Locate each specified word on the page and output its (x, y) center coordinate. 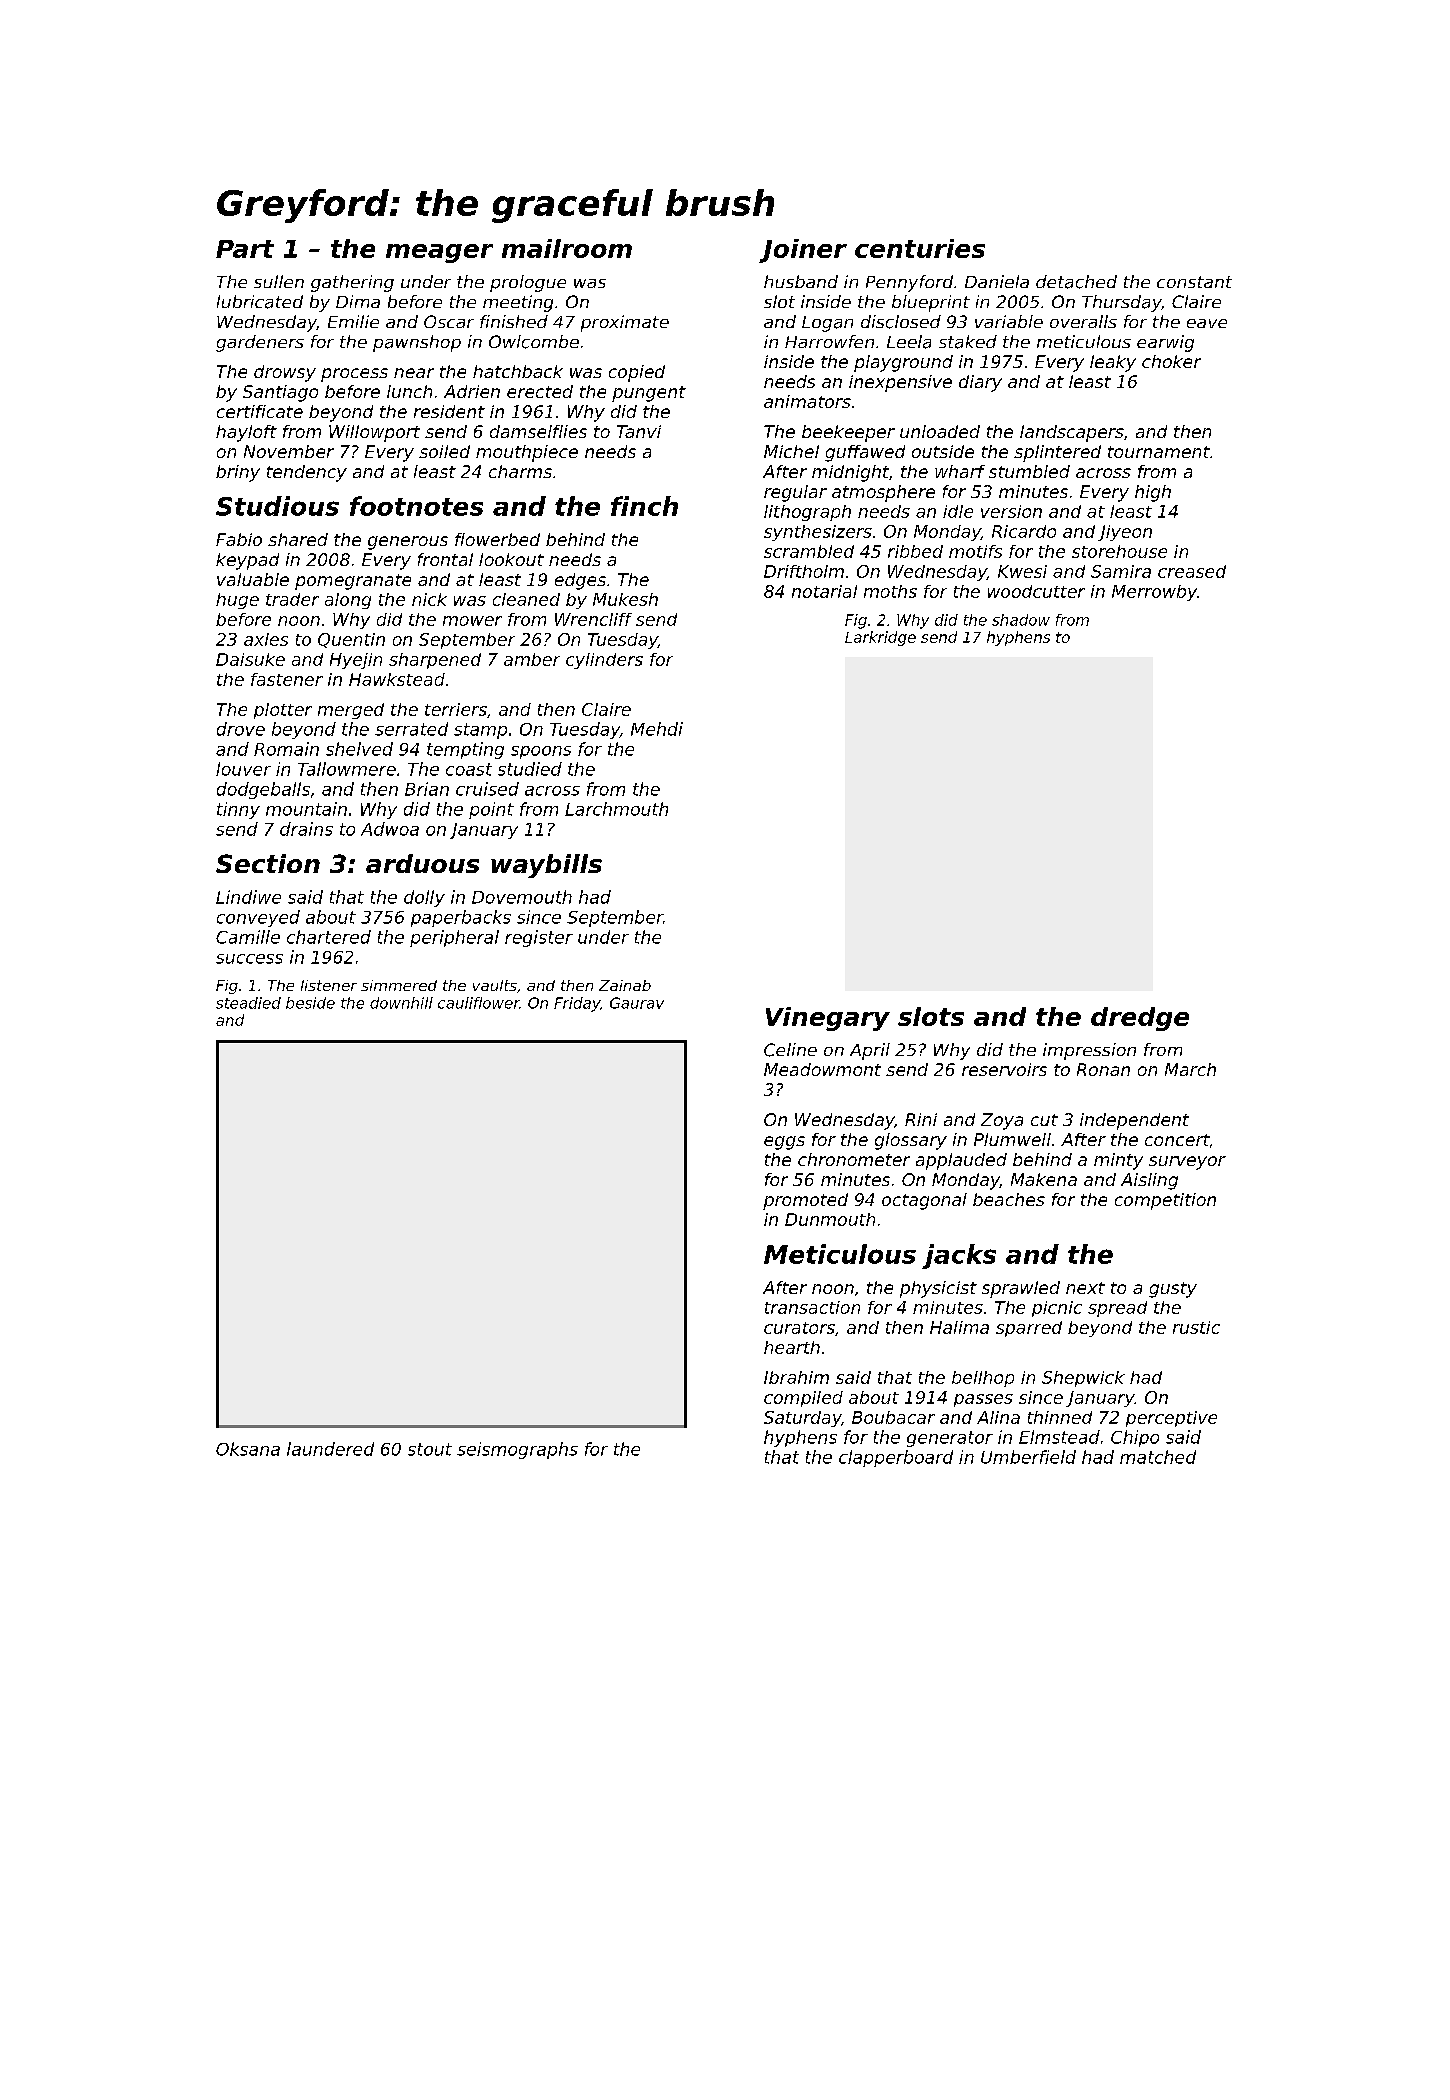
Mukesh (625, 599)
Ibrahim (796, 1377)
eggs (784, 1143)
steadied (248, 1003)
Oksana (248, 1449)
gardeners (260, 343)
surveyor (1187, 1163)
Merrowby (1154, 593)
